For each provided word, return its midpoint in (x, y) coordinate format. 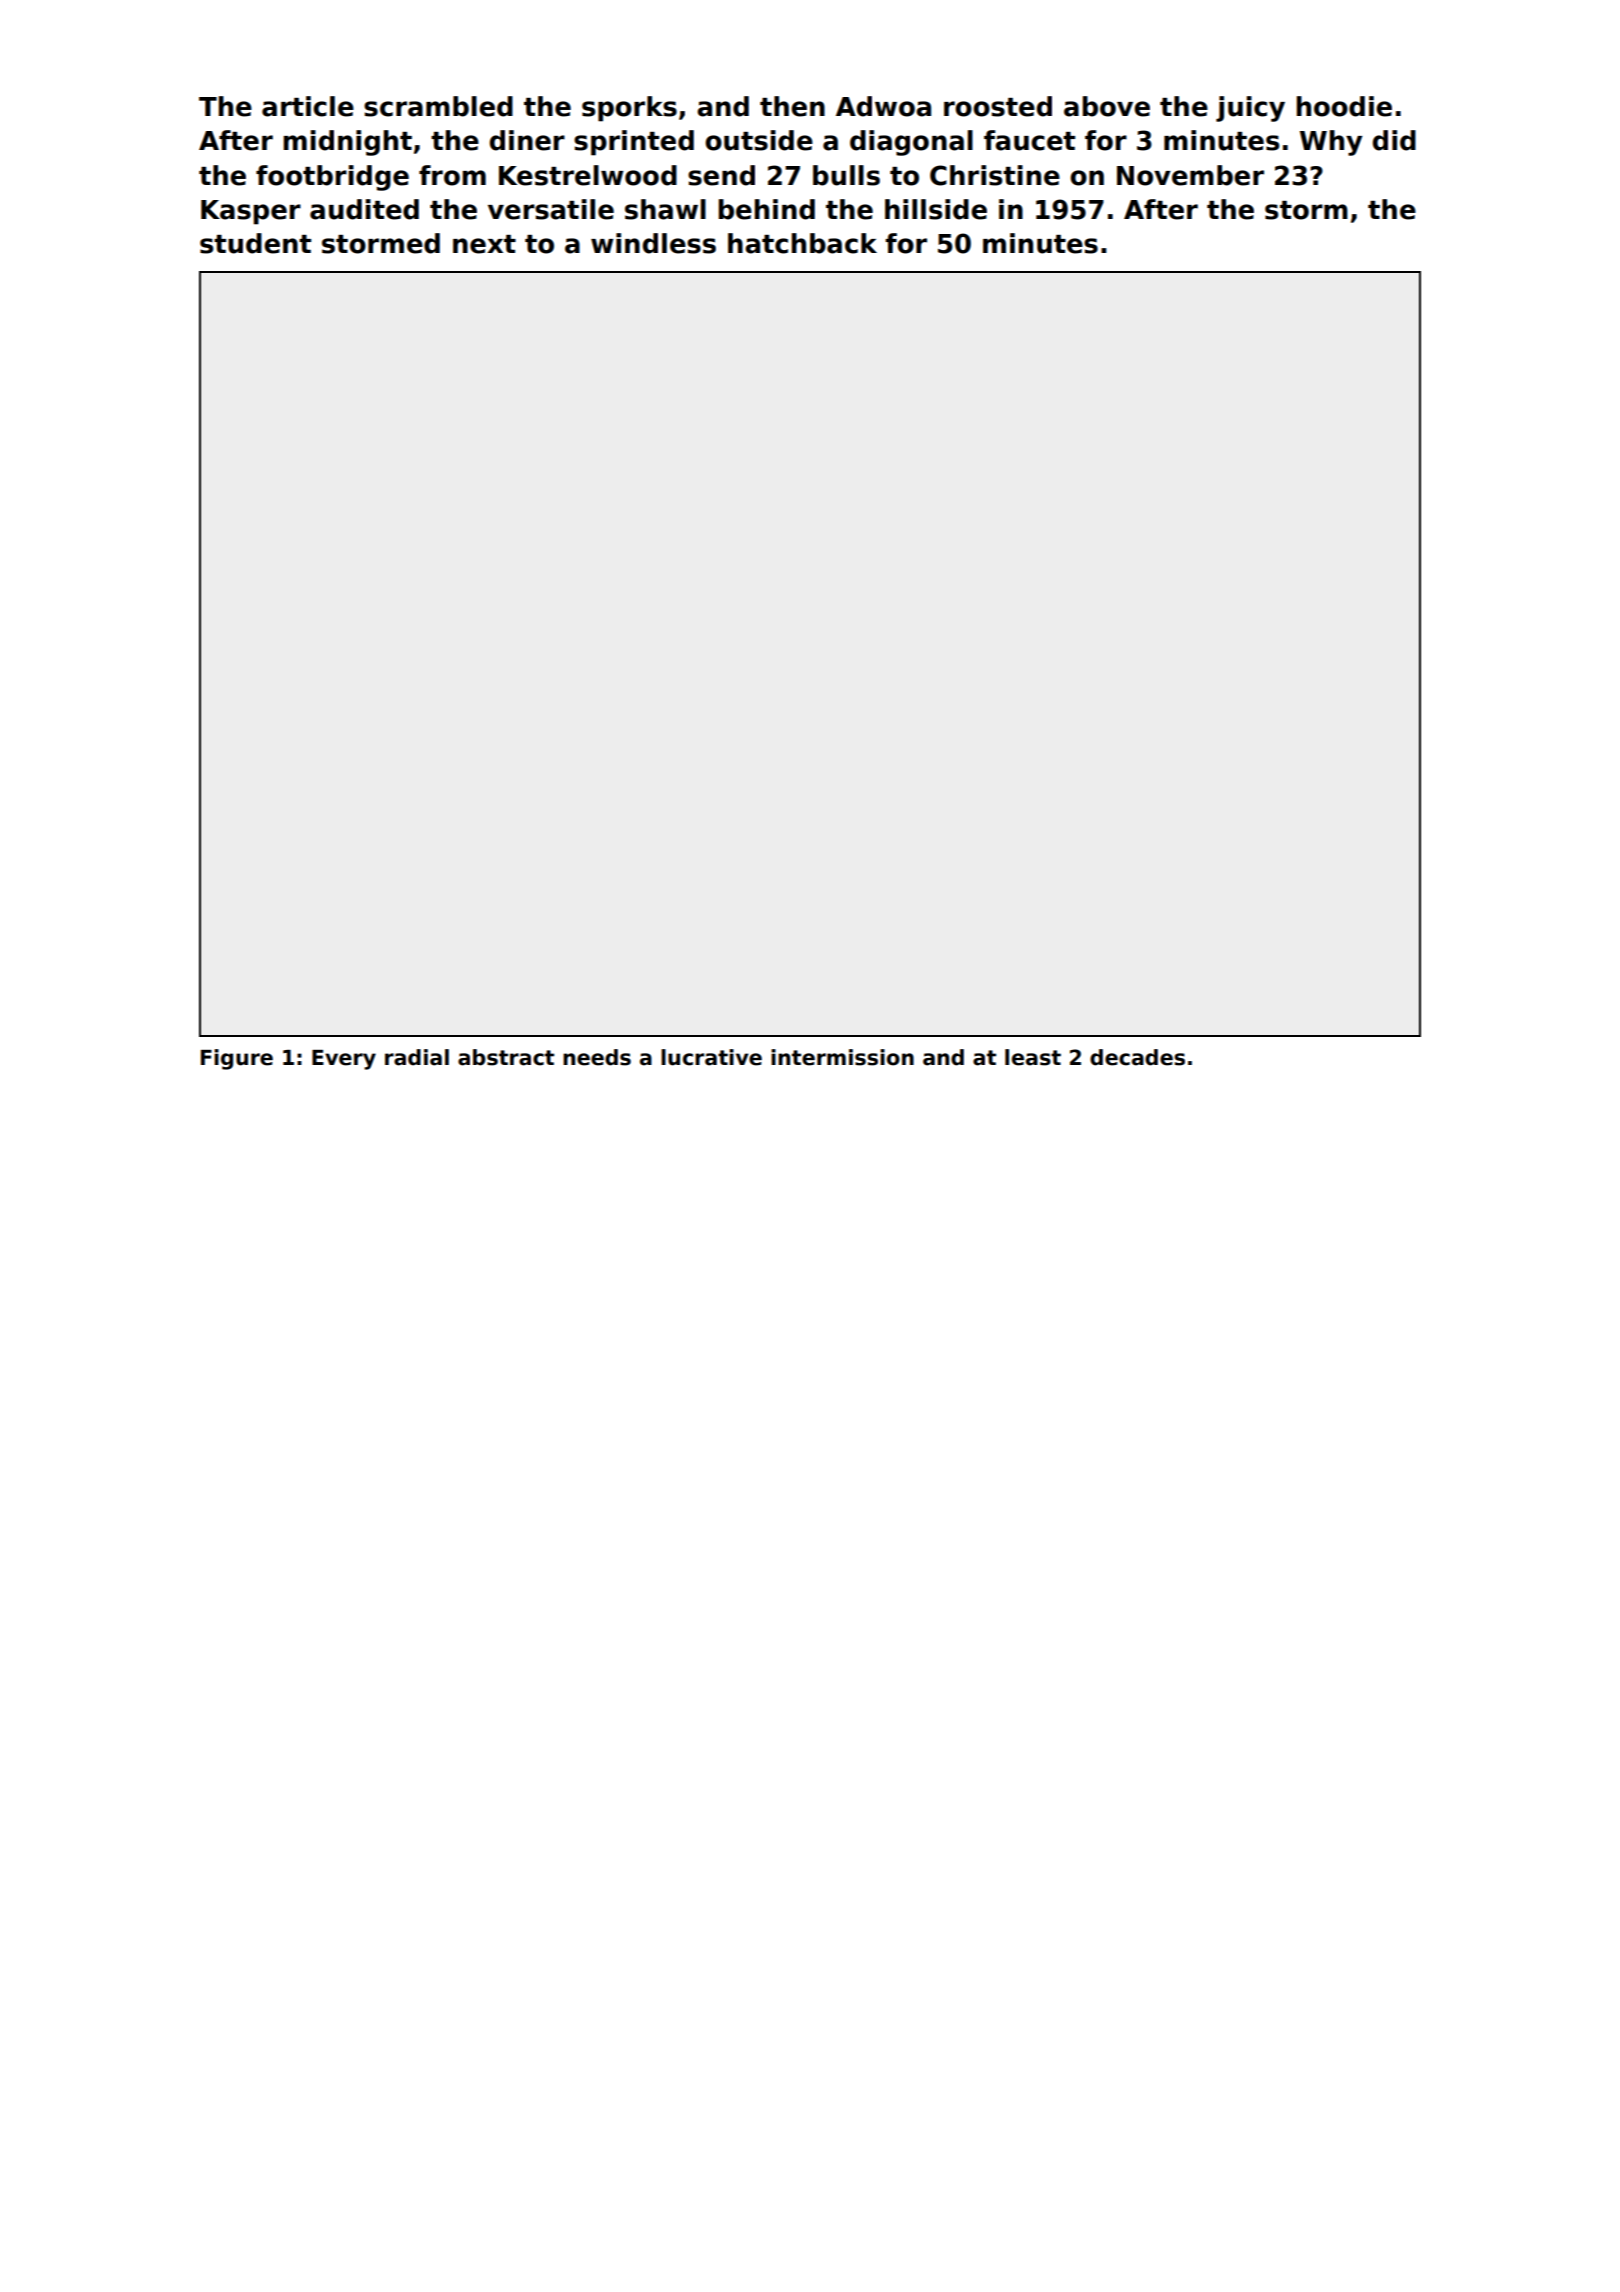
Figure (237, 1059)
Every (344, 1060)
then (792, 106)
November (1190, 175)
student (255, 243)
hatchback (802, 243)
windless (653, 243)
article (308, 106)
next (484, 244)
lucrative (711, 1057)
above (1107, 106)
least (1033, 1057)
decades (1137, 1057)
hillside (936, 209)
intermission (842, 1057)
